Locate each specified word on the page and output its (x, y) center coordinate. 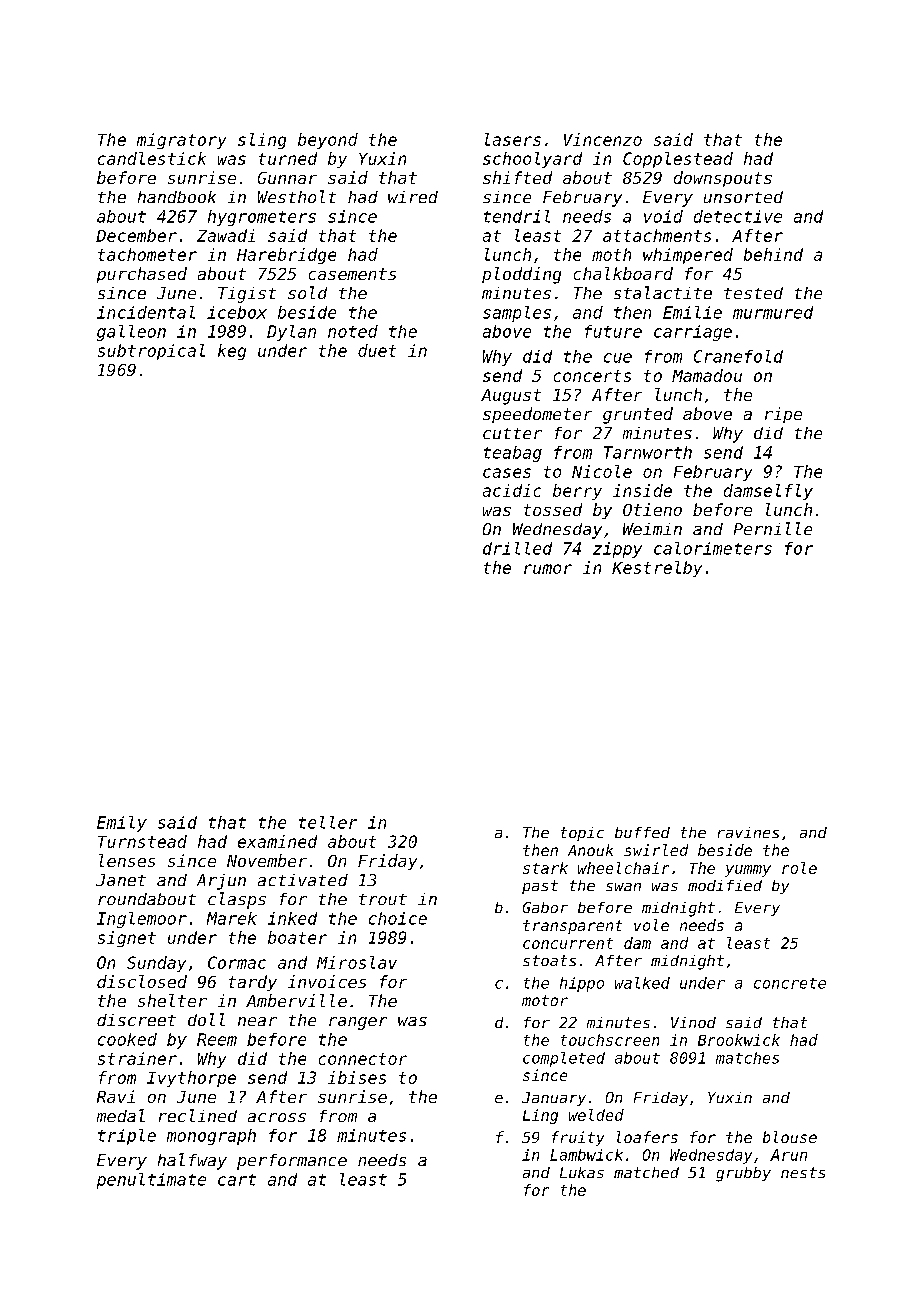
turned (288, 158)
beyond (328, 141)
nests (803, 1172)
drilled (517, 548)
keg (232, 352)
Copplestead (678, 160)
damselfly (768, 492)
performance (292, 1162)
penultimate (151, 1181)
